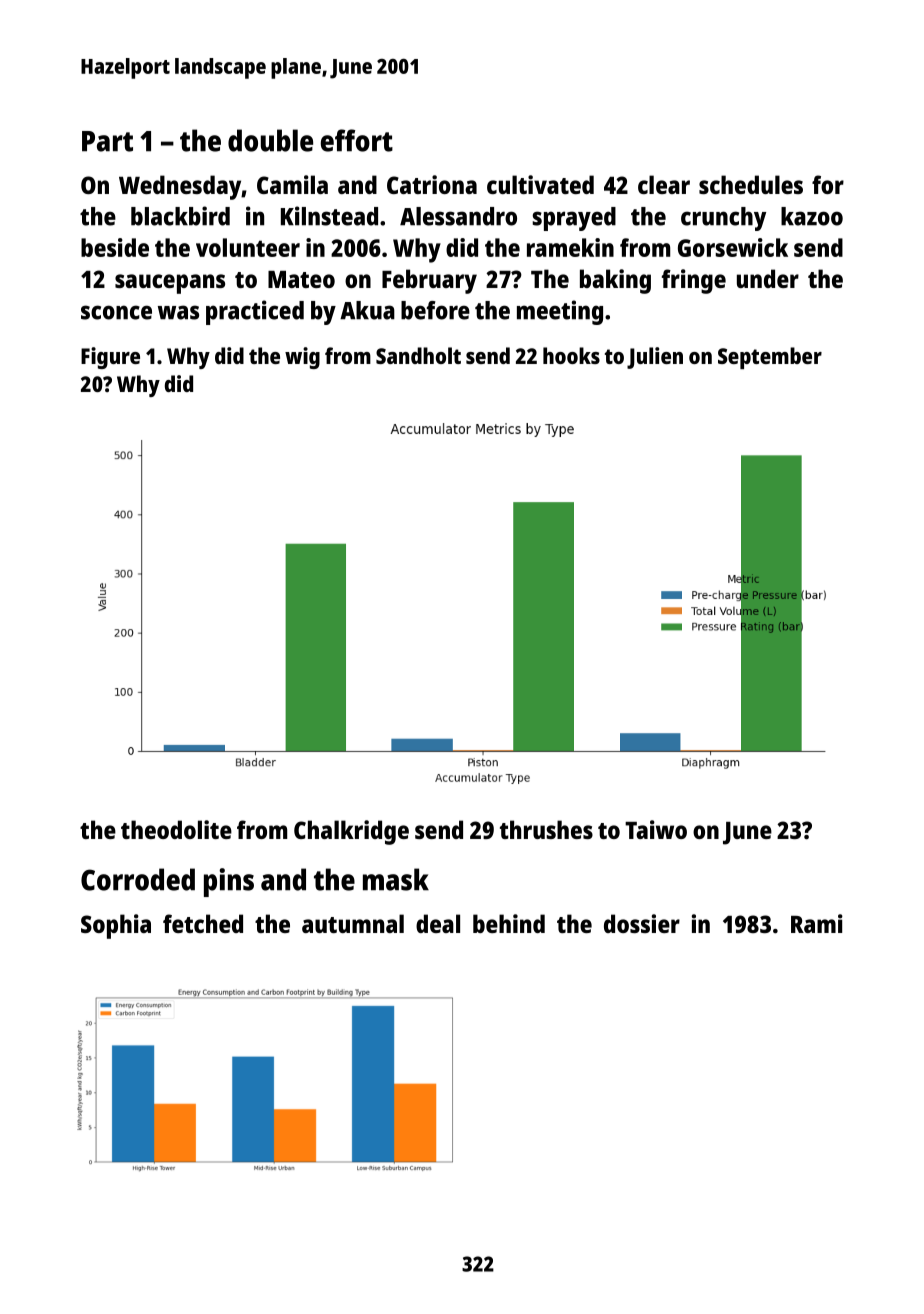 Image resolution: width=924 pixels, height=1314 pixels. What do you see at coordinates (751, 184) in the document?
I see `schedules` at bounding box center [751, 184].
